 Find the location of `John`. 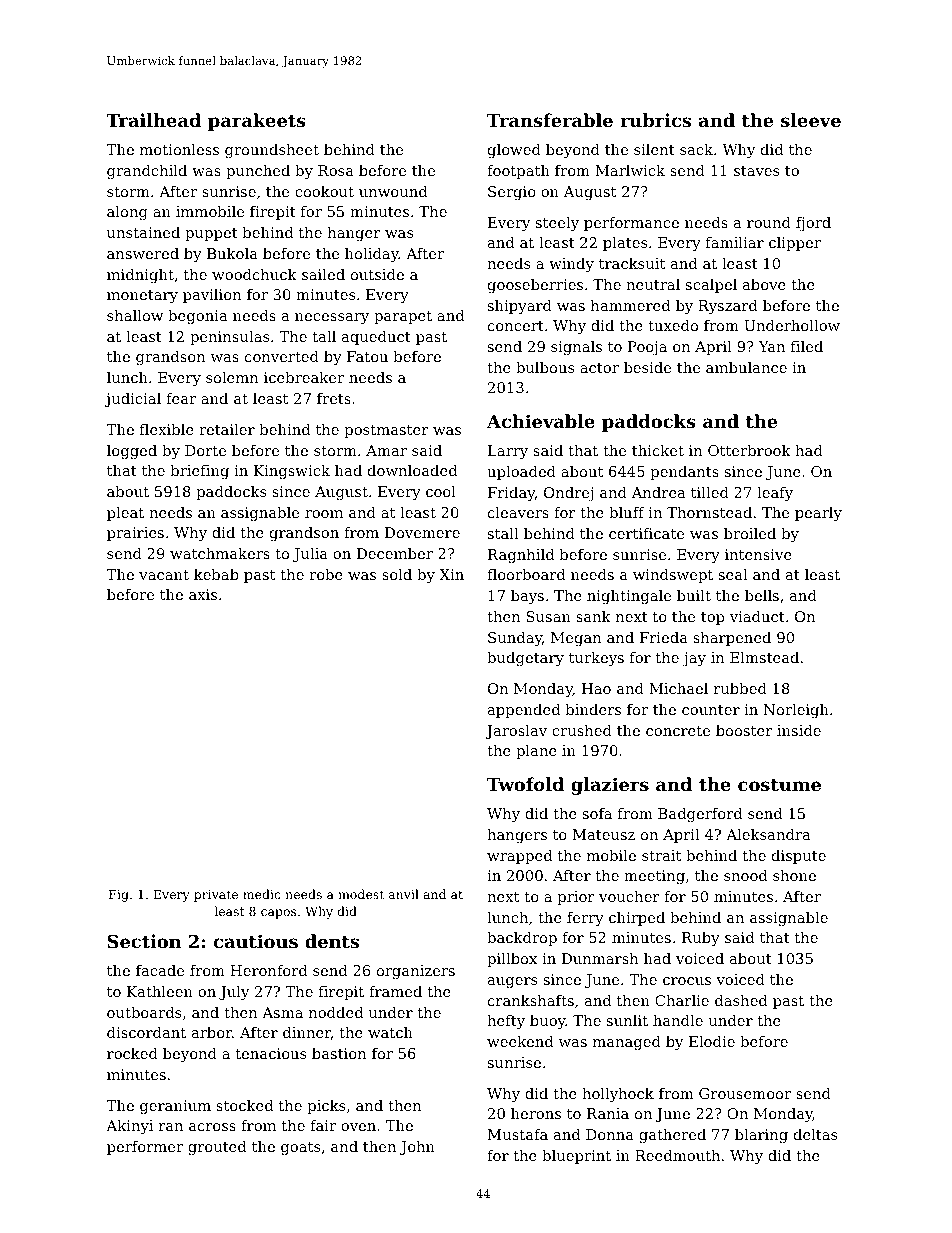

John is located at coordinates (417, 1148).
